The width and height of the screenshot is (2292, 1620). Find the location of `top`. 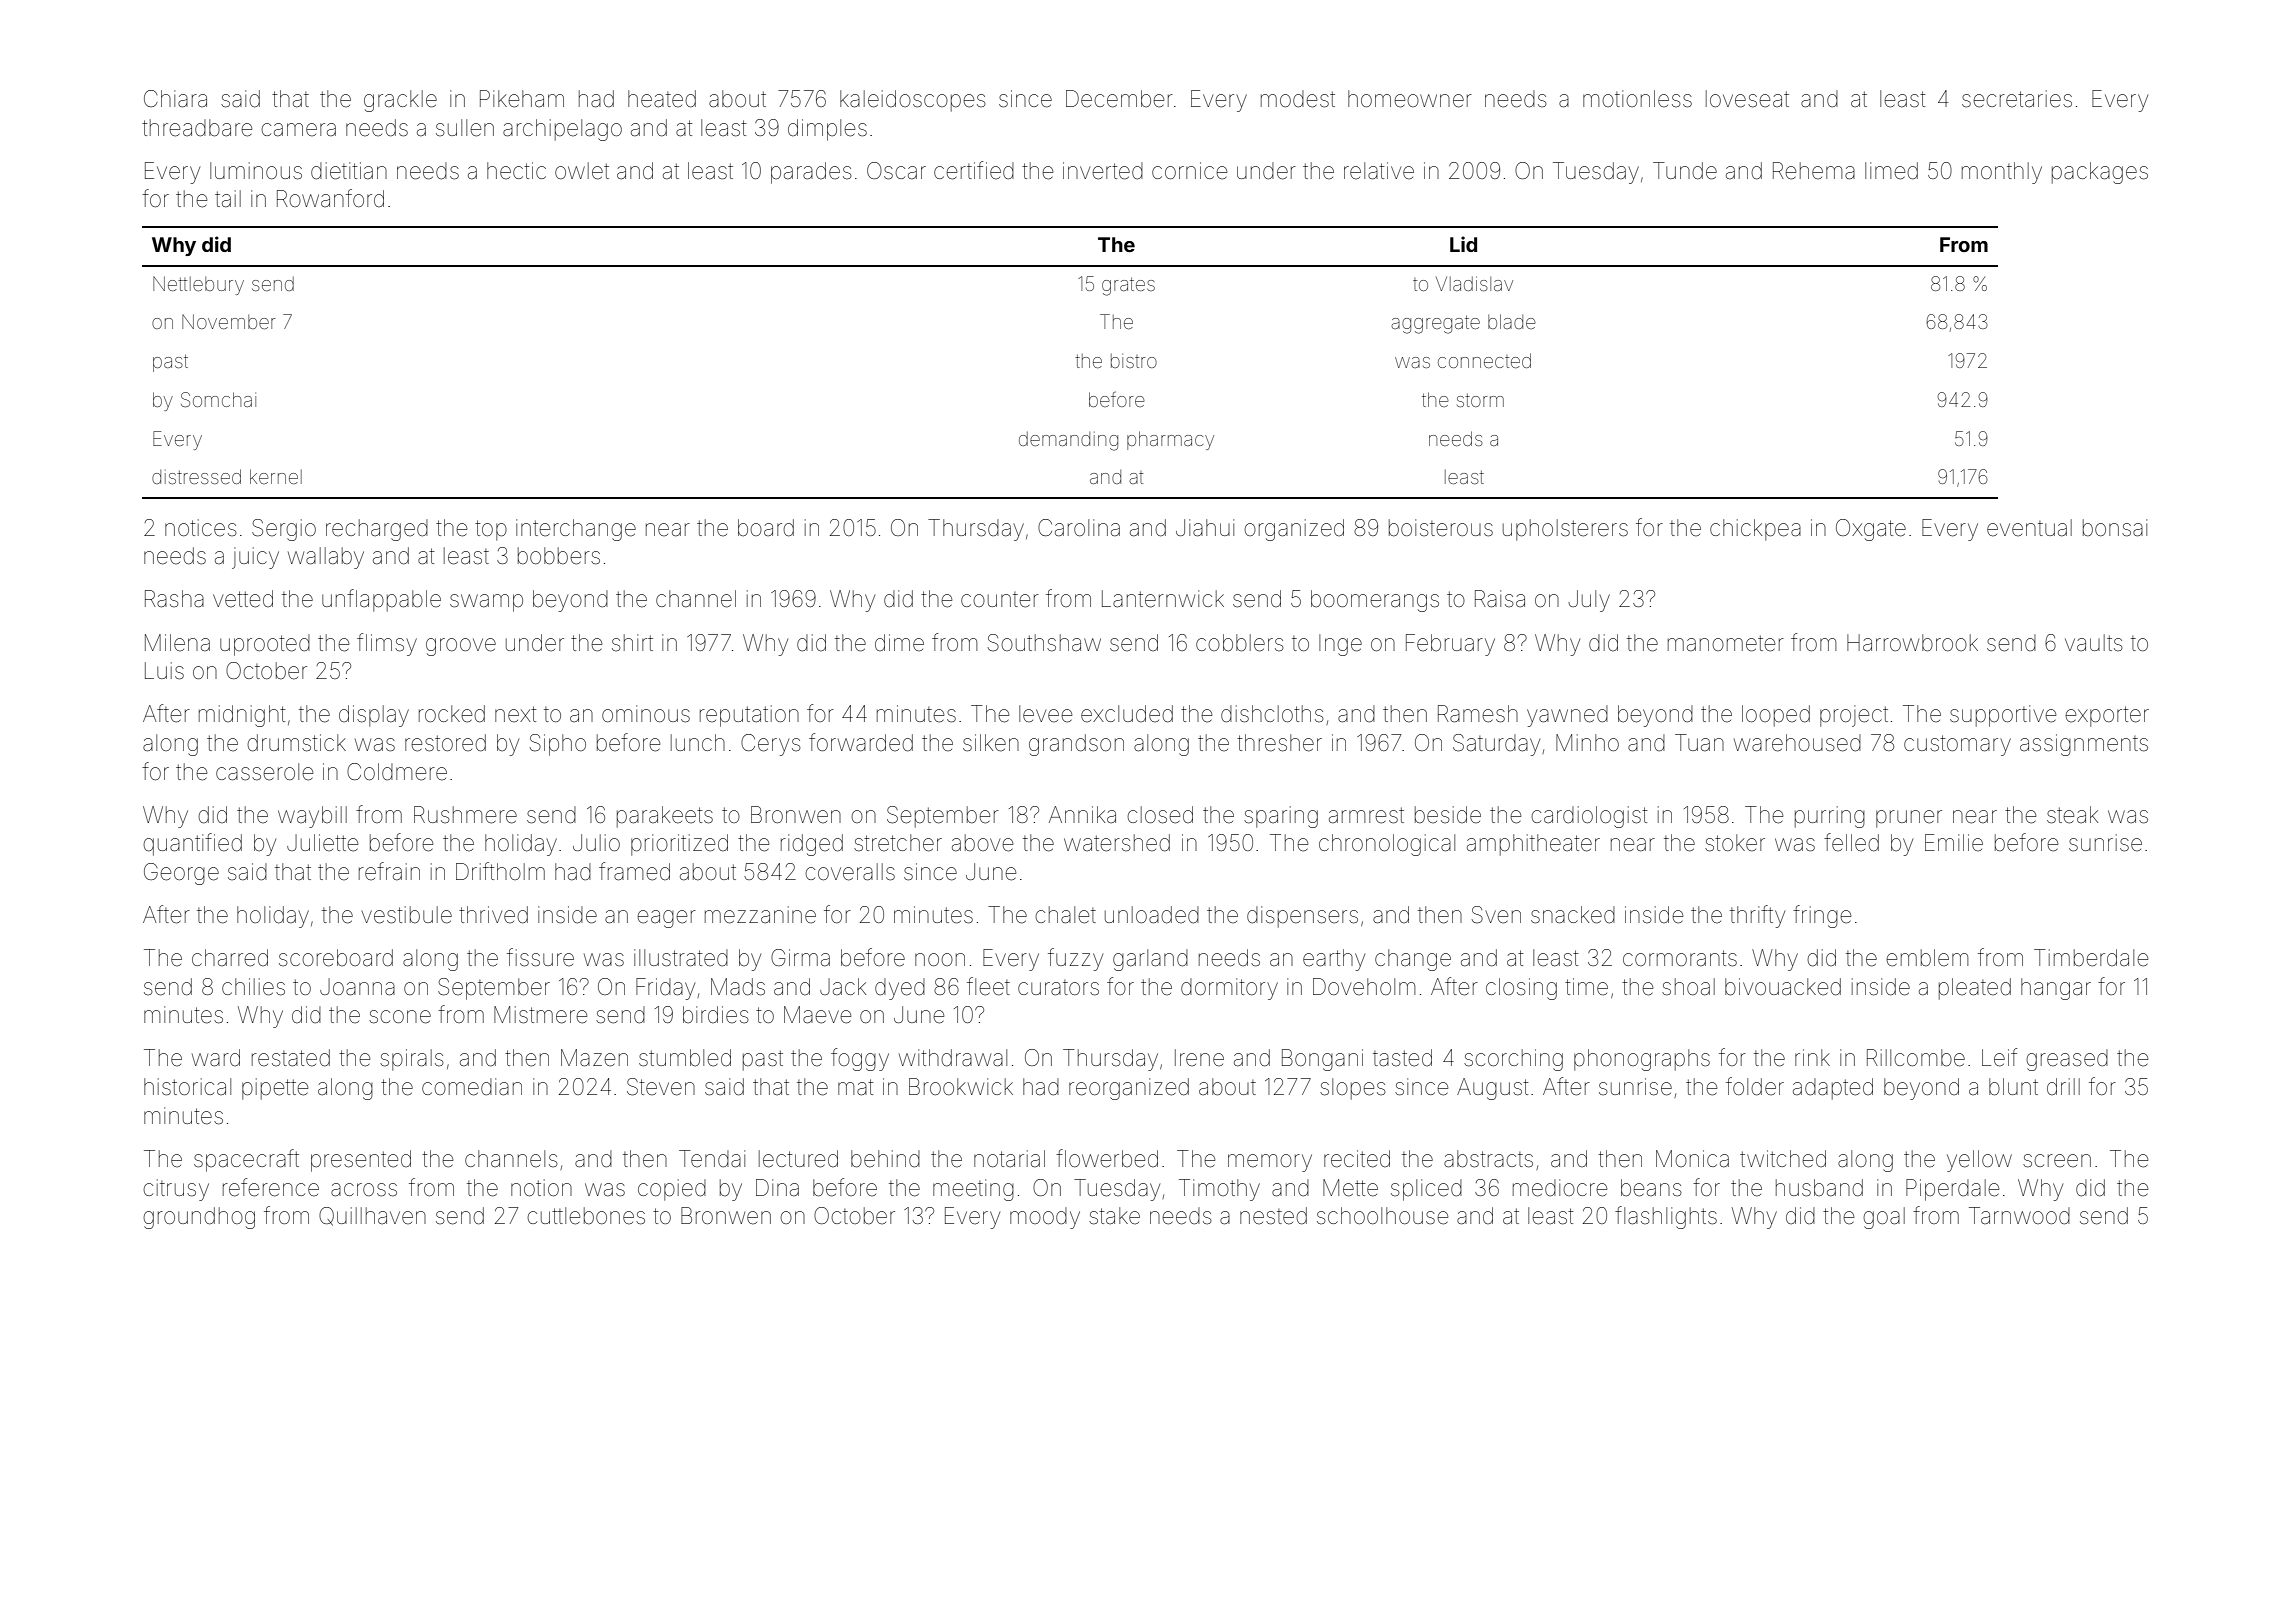

top is located at coordinates (491, 530).
